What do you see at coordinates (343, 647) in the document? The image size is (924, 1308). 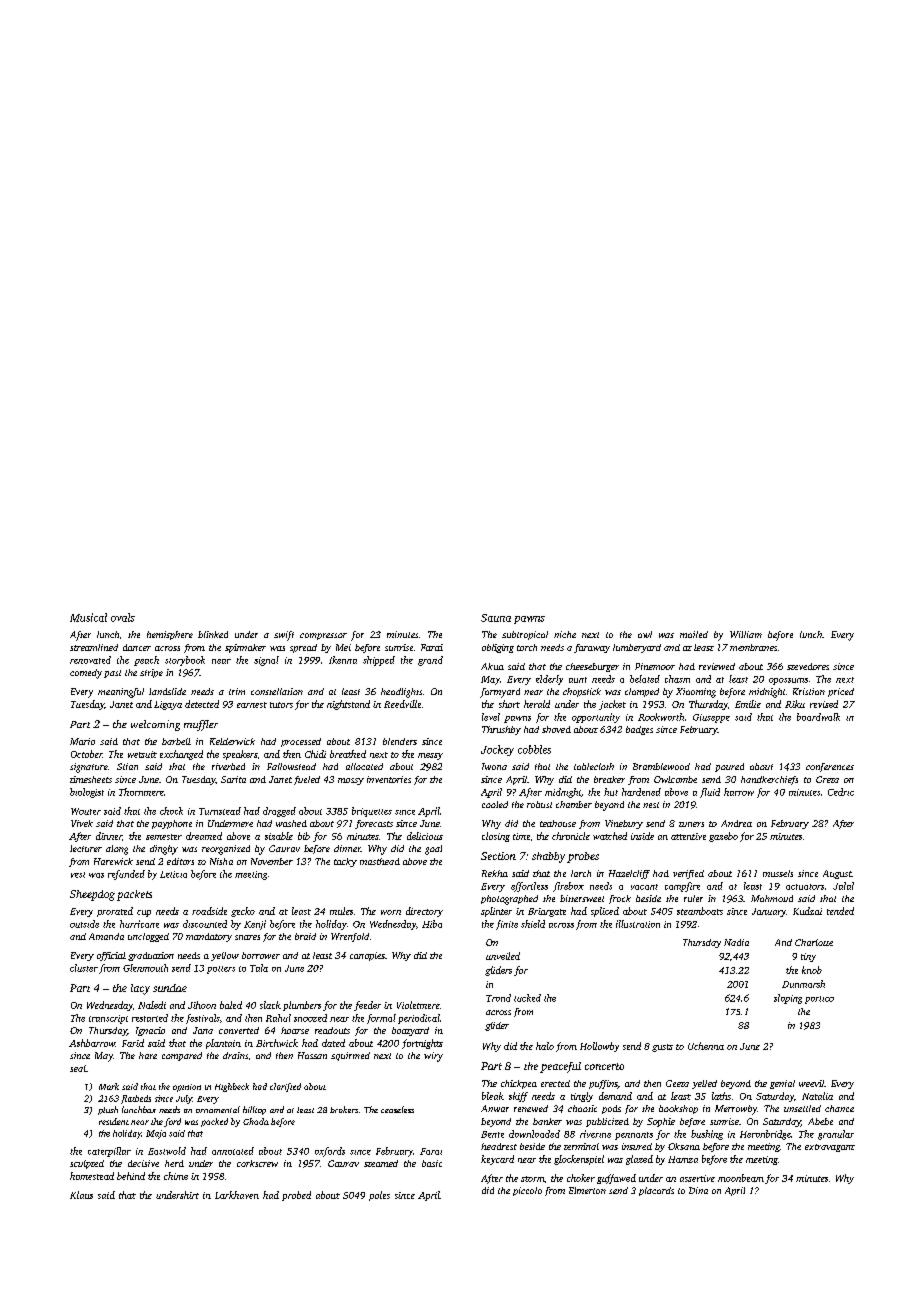 I see `Mei` at bounding box center [343, 647].
